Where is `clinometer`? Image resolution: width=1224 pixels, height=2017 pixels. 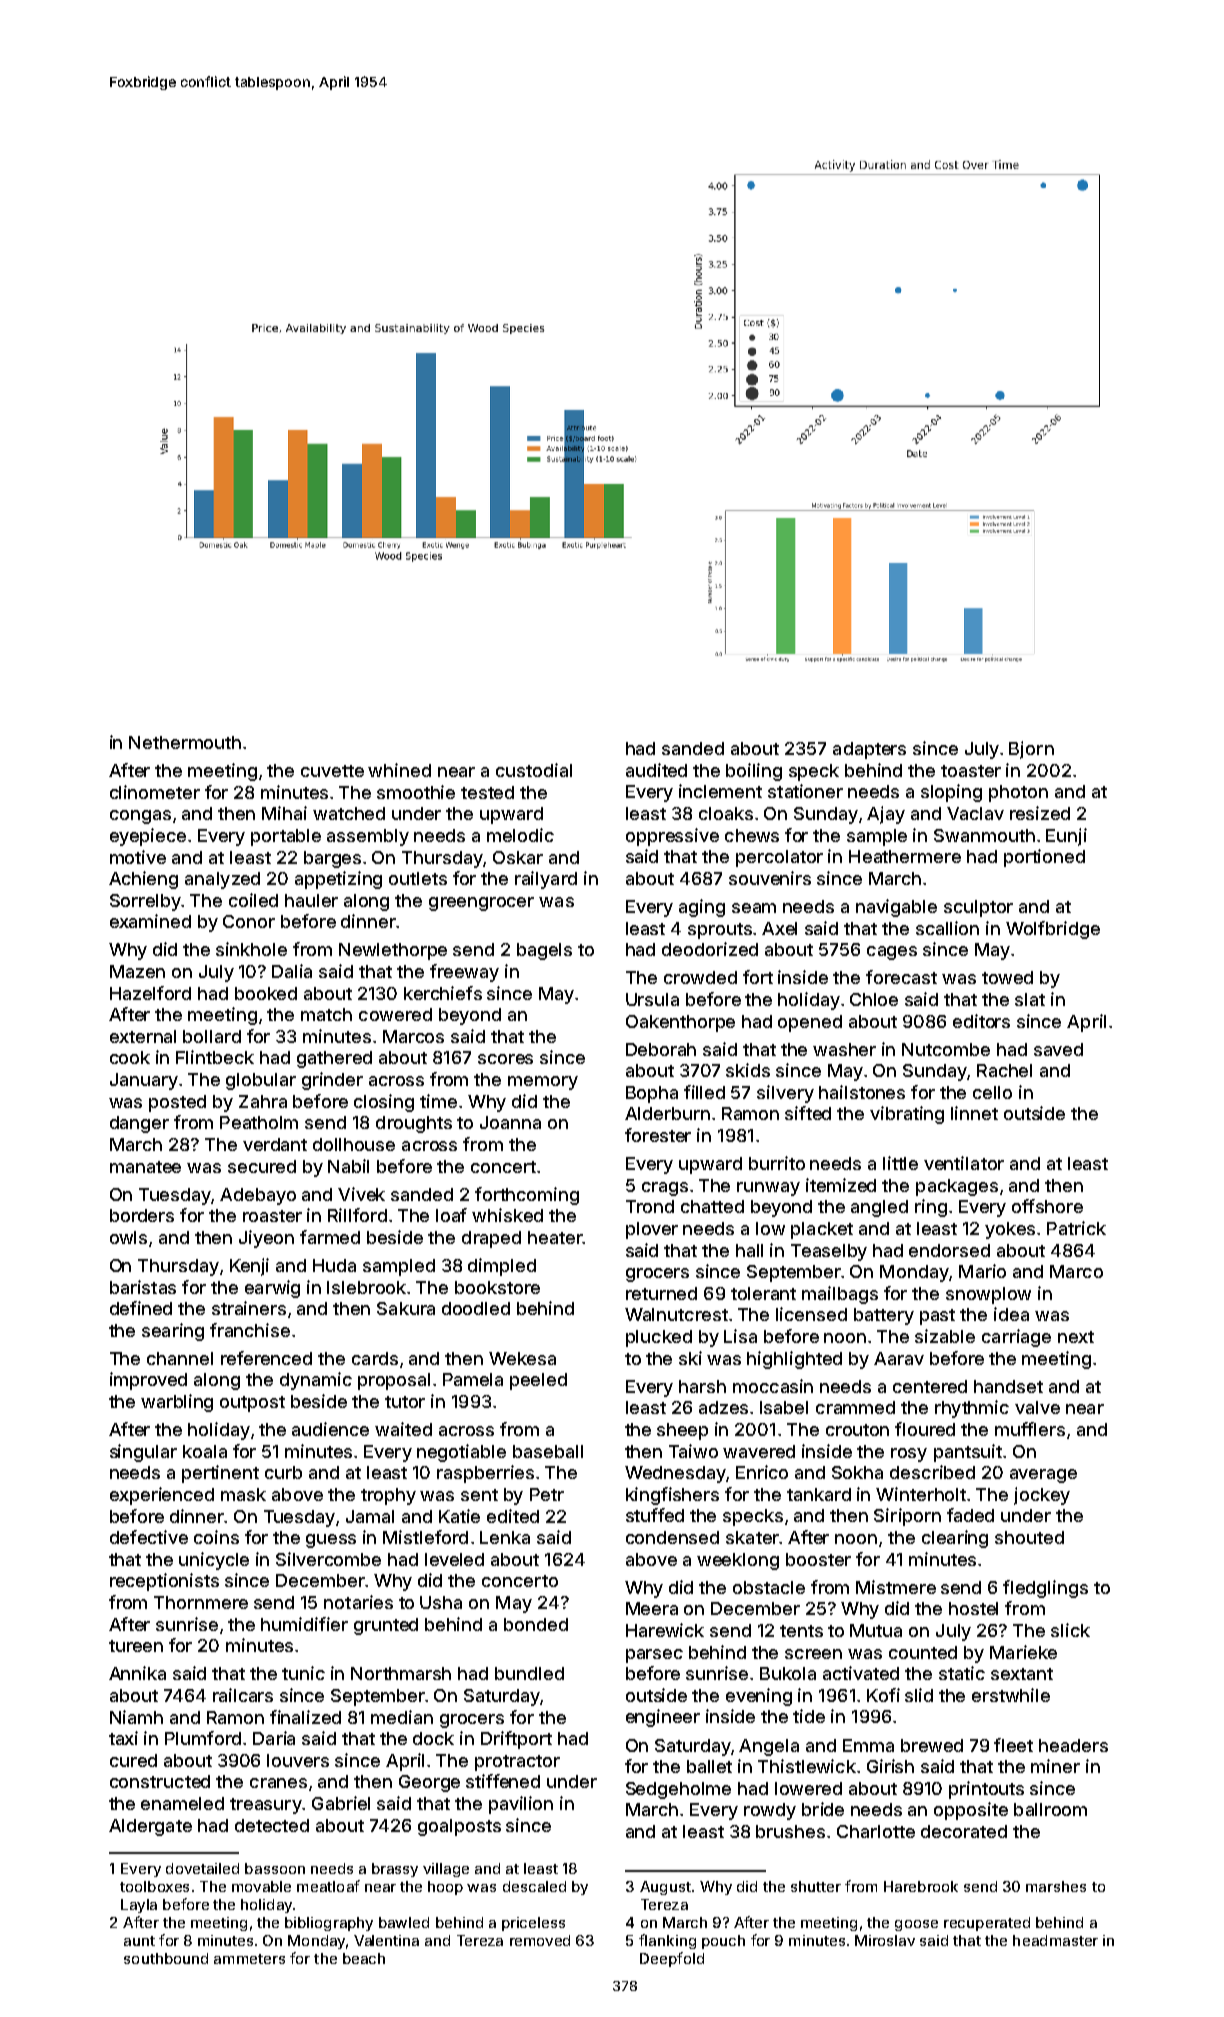
clinometer is located at coordinates (155, 792).
